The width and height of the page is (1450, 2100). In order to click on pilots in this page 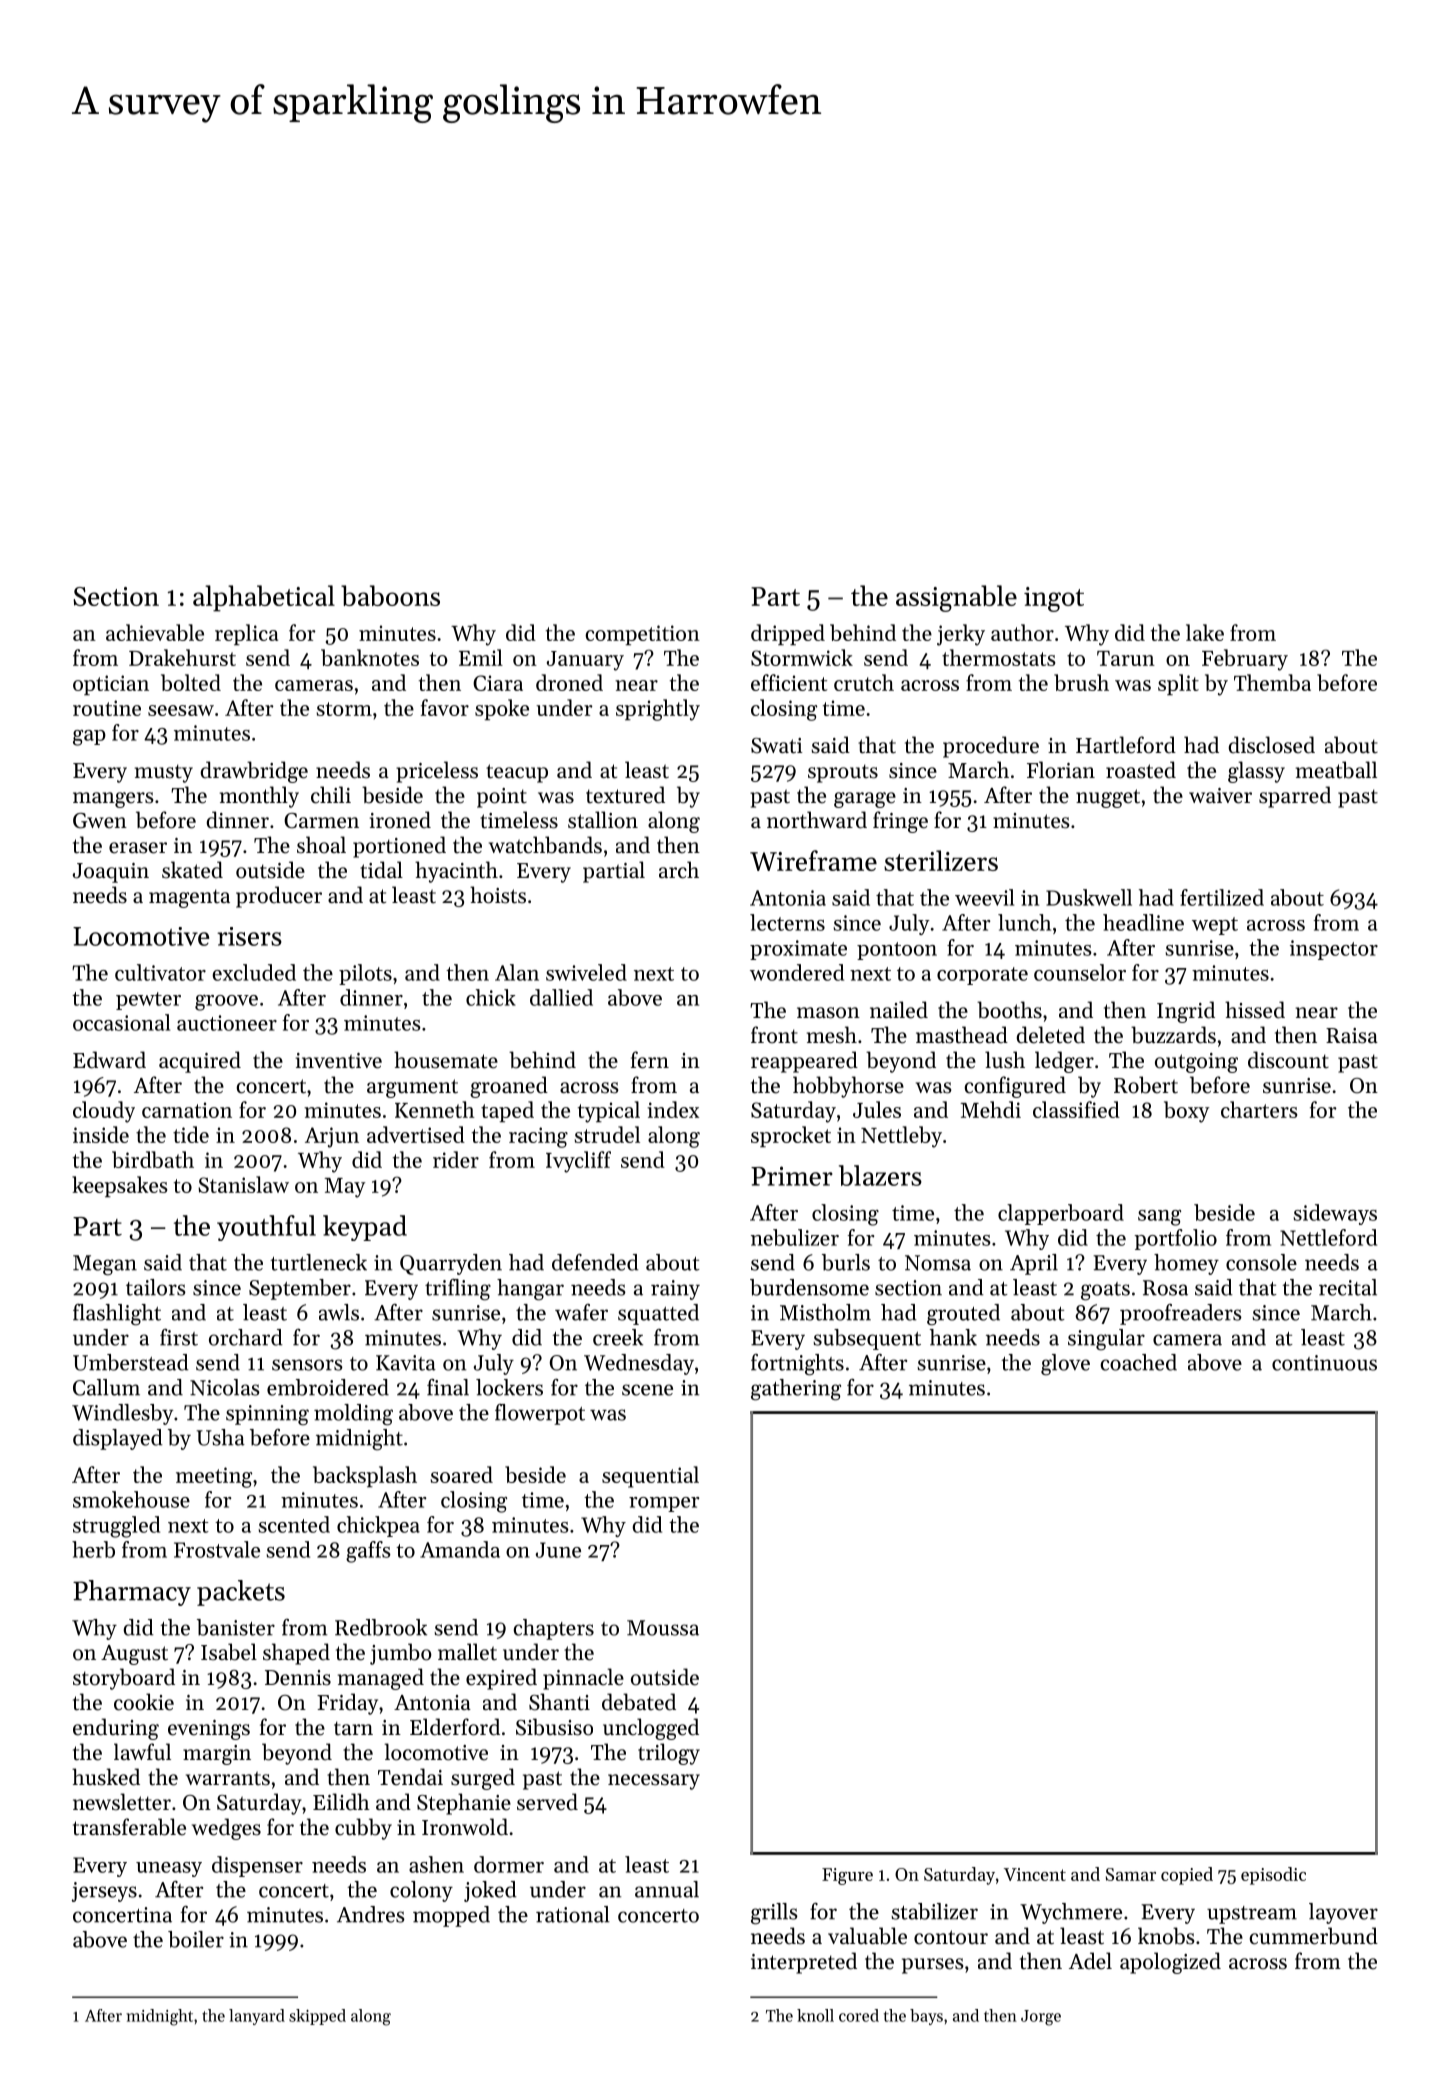, I will do `click(365, 974)`.
